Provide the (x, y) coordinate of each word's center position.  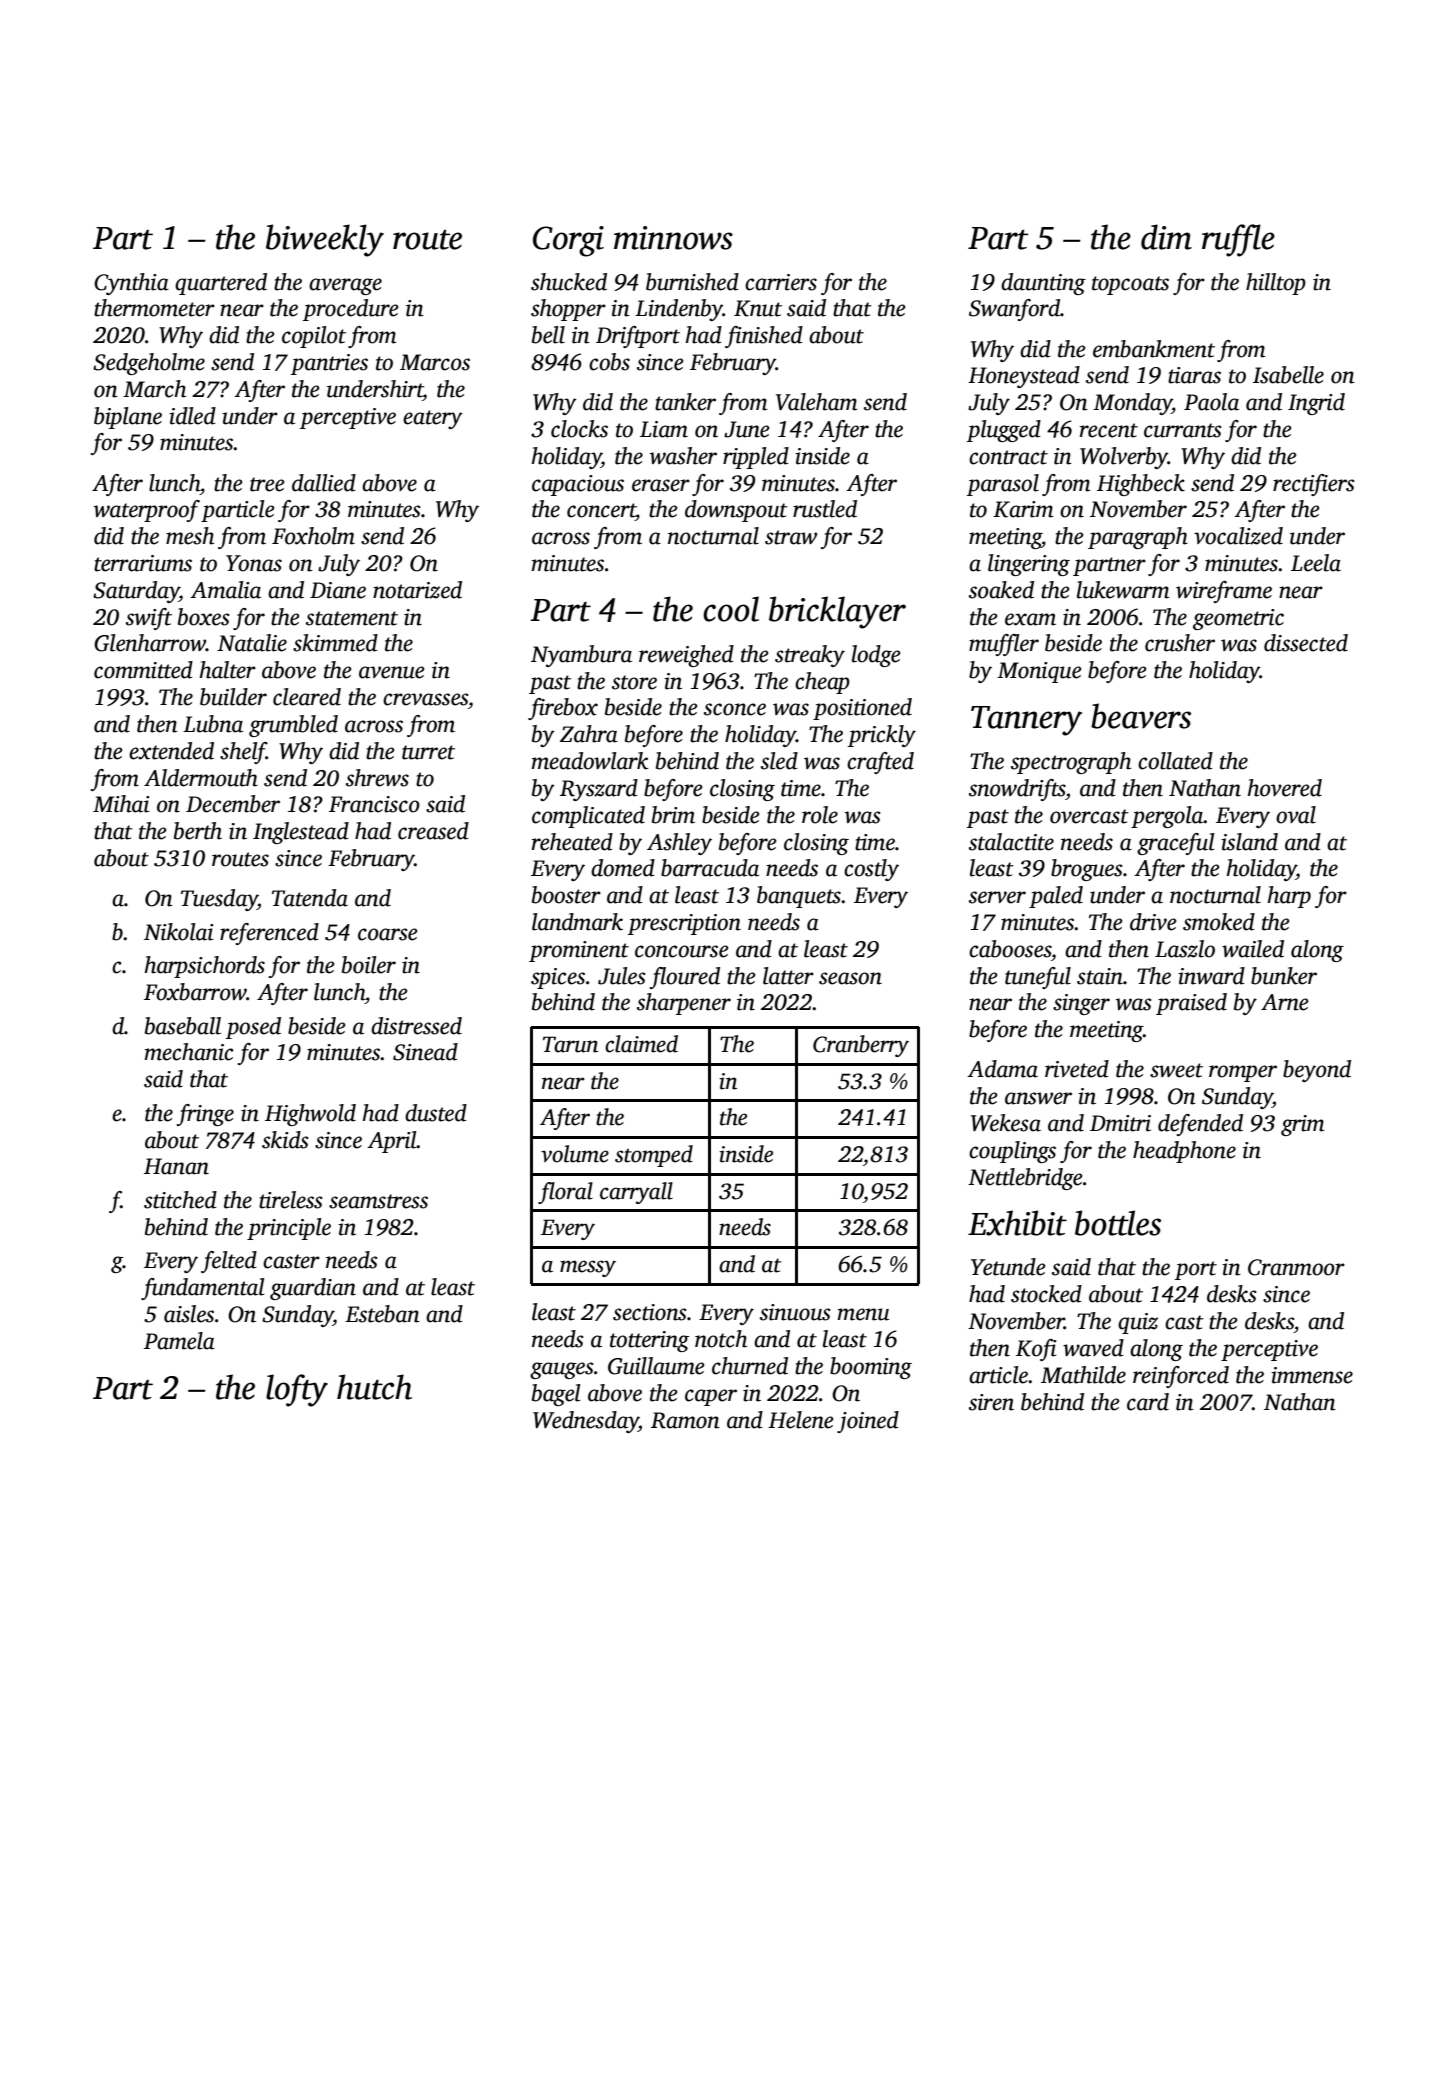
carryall (636, 1193)
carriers (781, 282)
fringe (205, 1115)
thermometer (154, 308)
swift (149, 619)
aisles (189, 1314)
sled (779, 761)
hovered (1285, 788)
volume (575, 1154)
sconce (735, 709)
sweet (1176, 1070)
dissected (1306, 643)
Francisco (374, 804)
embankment (1154, 349)
